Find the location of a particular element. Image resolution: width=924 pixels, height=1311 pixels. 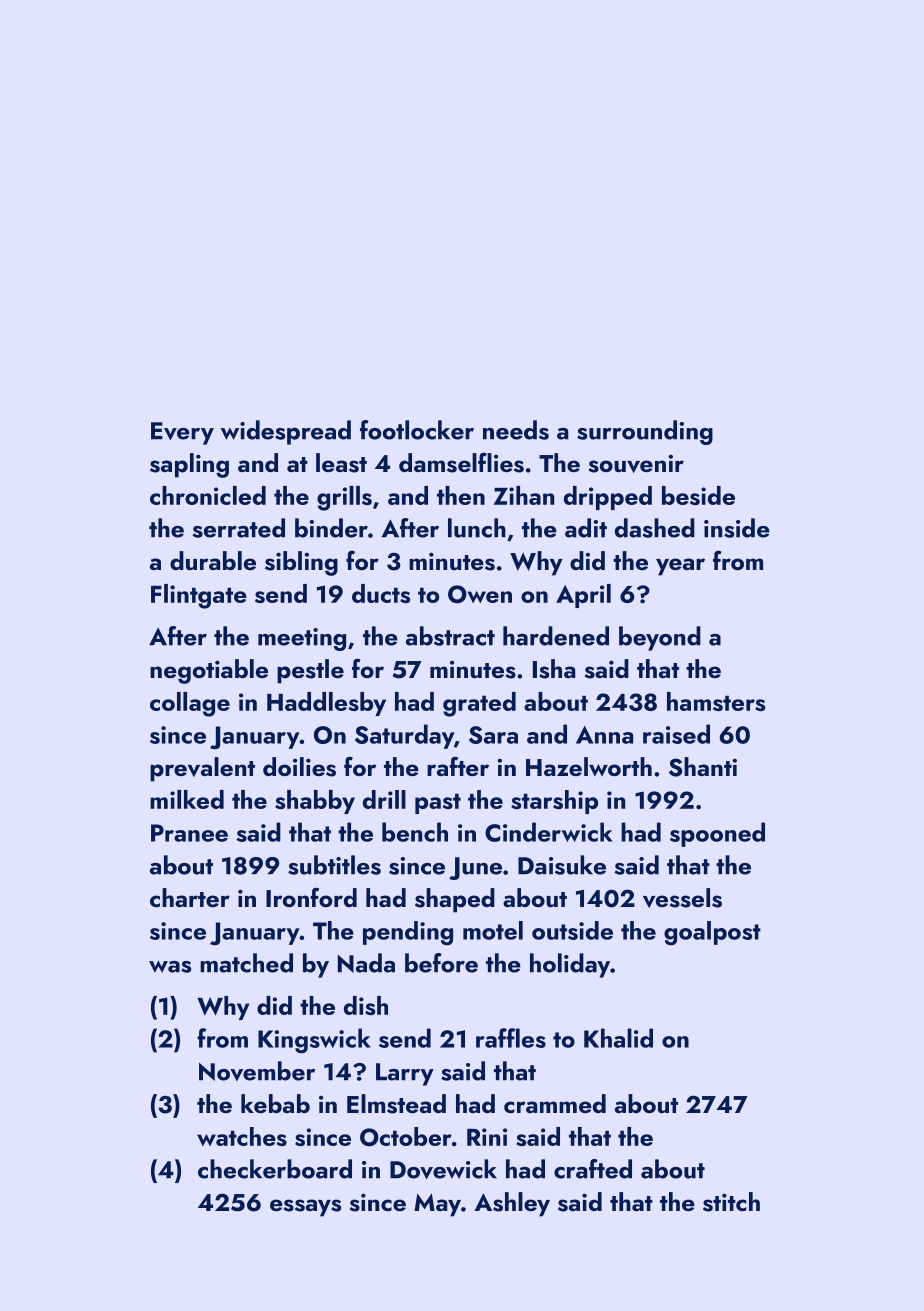

Sara is located at coordinates (493, 735).
